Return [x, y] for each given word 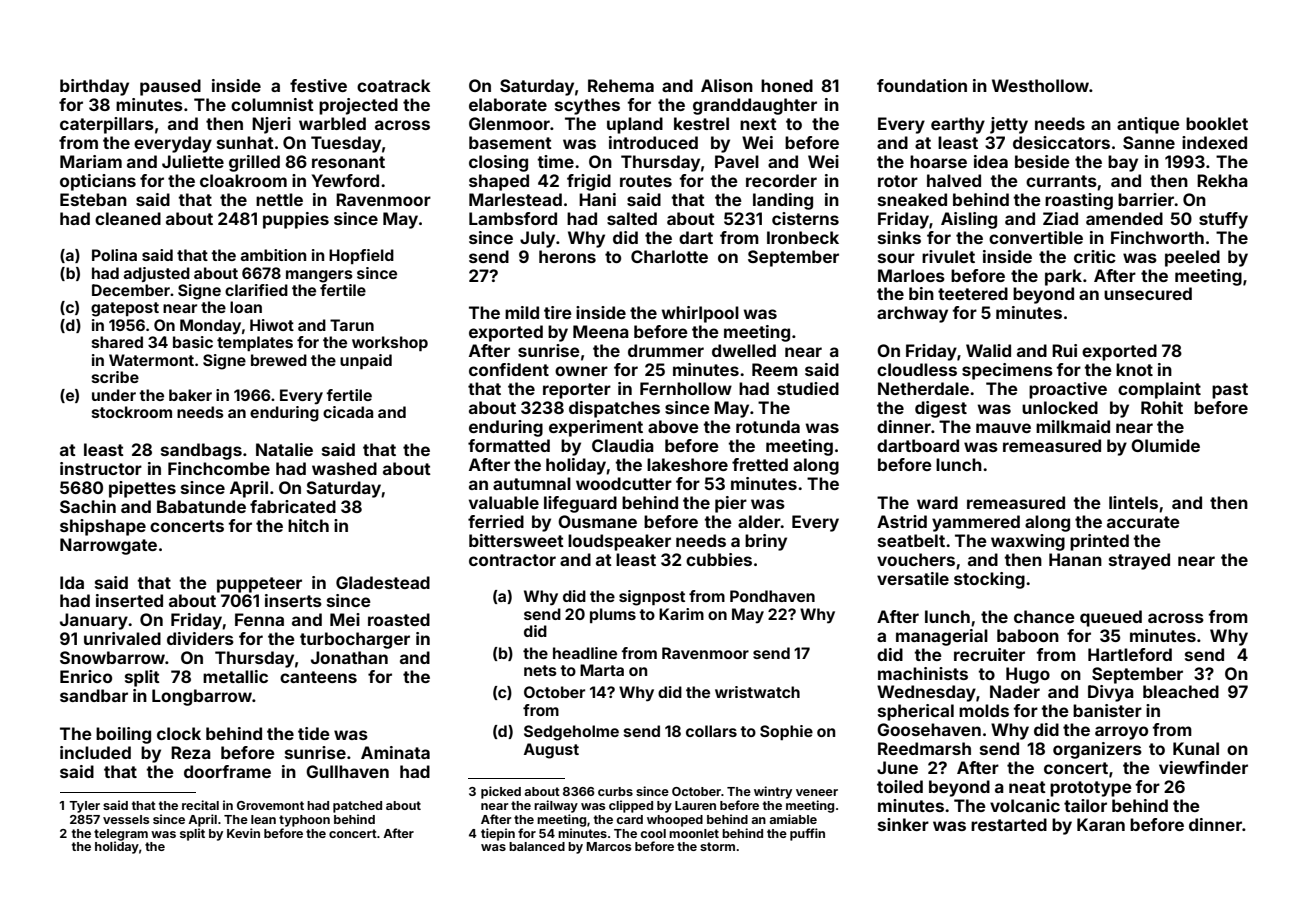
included [95, 752]
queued [1111, 618]
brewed [279, 360]
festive [318, 85]
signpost [652, 598]
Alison [727, 85]
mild [522, 312]
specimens [1007, 371]
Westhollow [1040, 85]
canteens [318, 677]
